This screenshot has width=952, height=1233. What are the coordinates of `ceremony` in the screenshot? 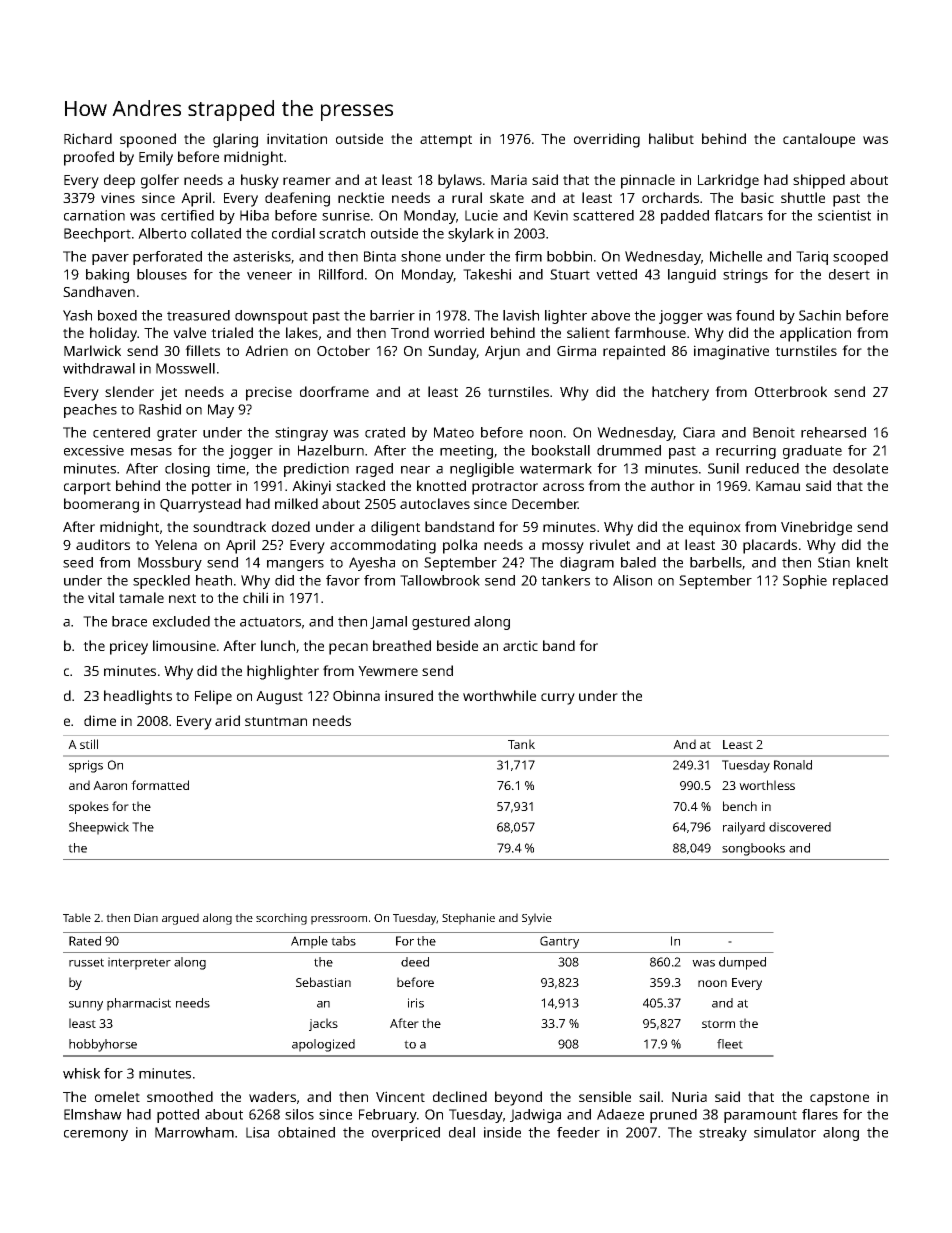 It's located at (96, 1135).
